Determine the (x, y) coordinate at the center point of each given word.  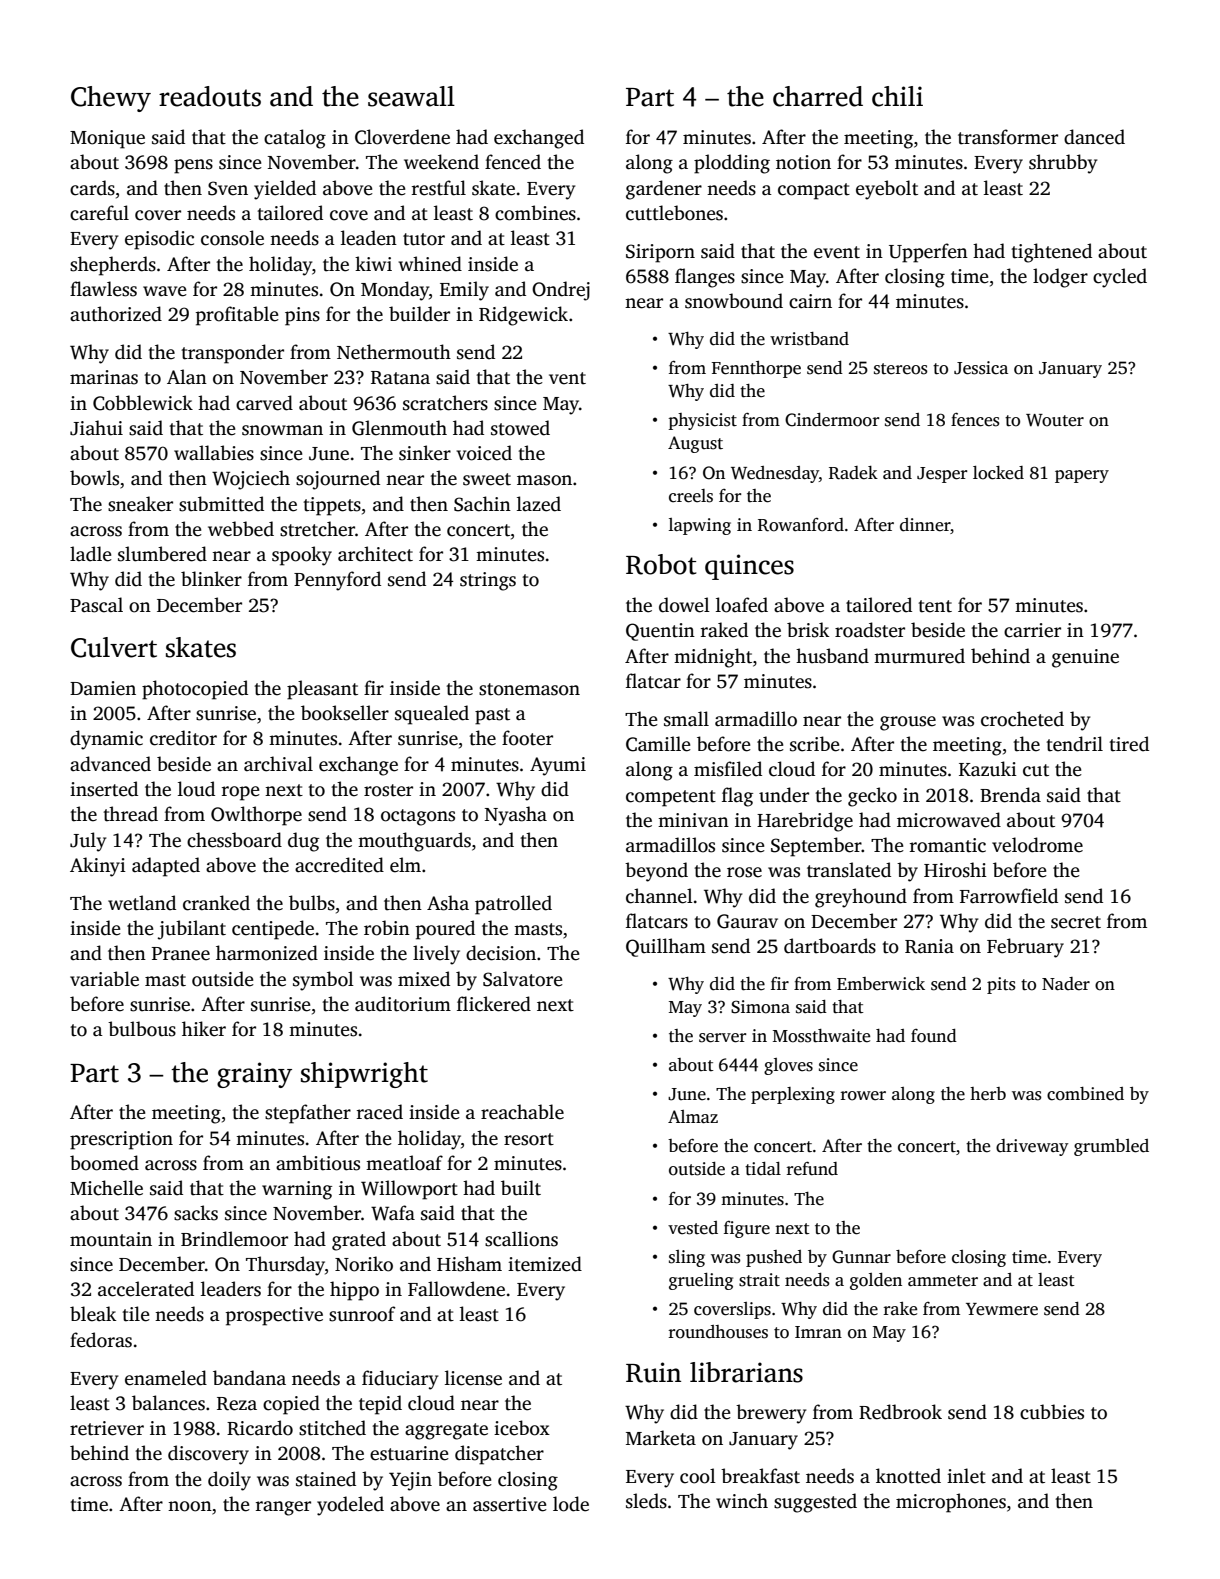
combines (535, 213)
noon (190, 1506)
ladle (91, 554)
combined (1085, 1094)
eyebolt (887, 190)
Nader (1066, 984)
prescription (121, 1140)
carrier (1032, 630)
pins (302, 316)
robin (387, 928)
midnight (713, 658)
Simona (760, 1007)
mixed (424, 979)
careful (99, 213)
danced (1094, 137)
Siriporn (660, 253)
